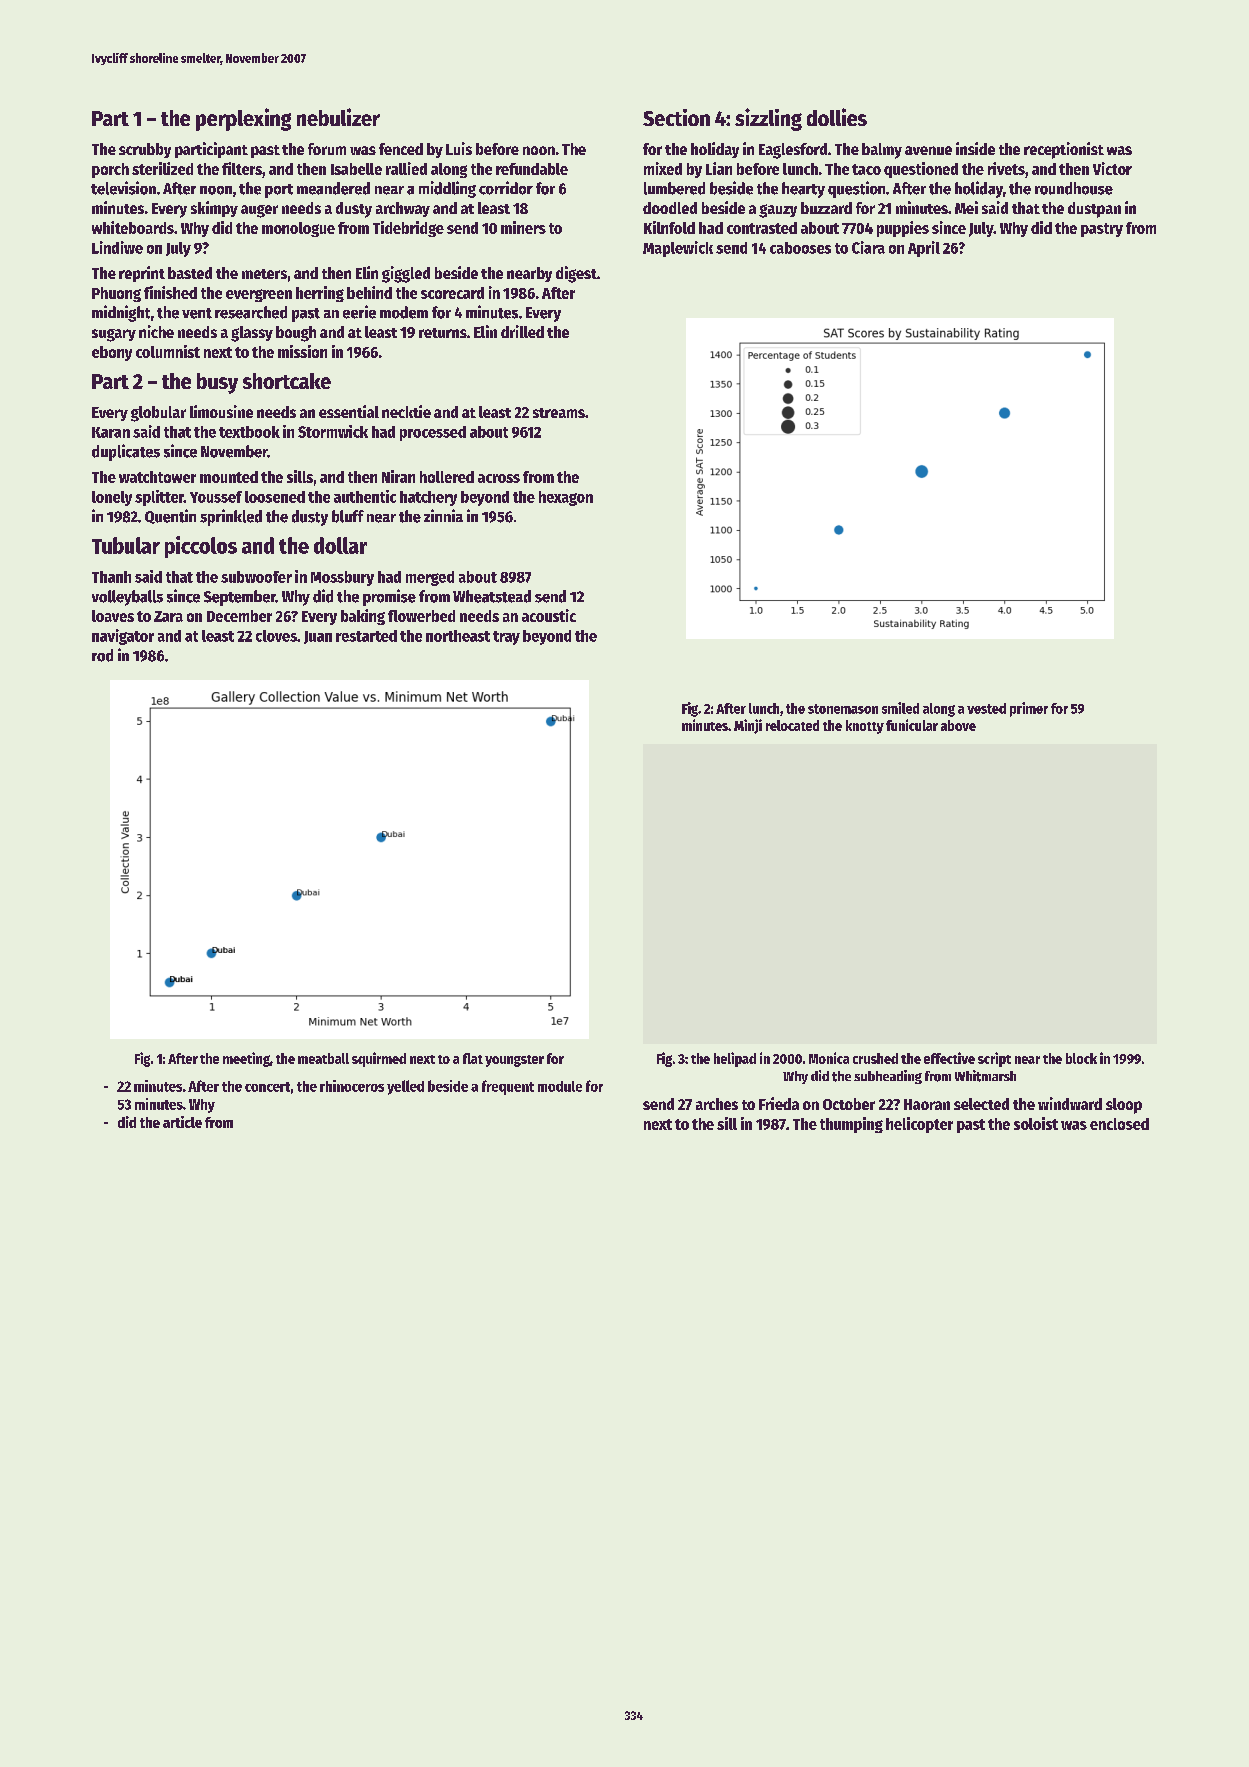  Describe the element at coordinates (735, 1059) in the image. I see `helipad` at that location.
